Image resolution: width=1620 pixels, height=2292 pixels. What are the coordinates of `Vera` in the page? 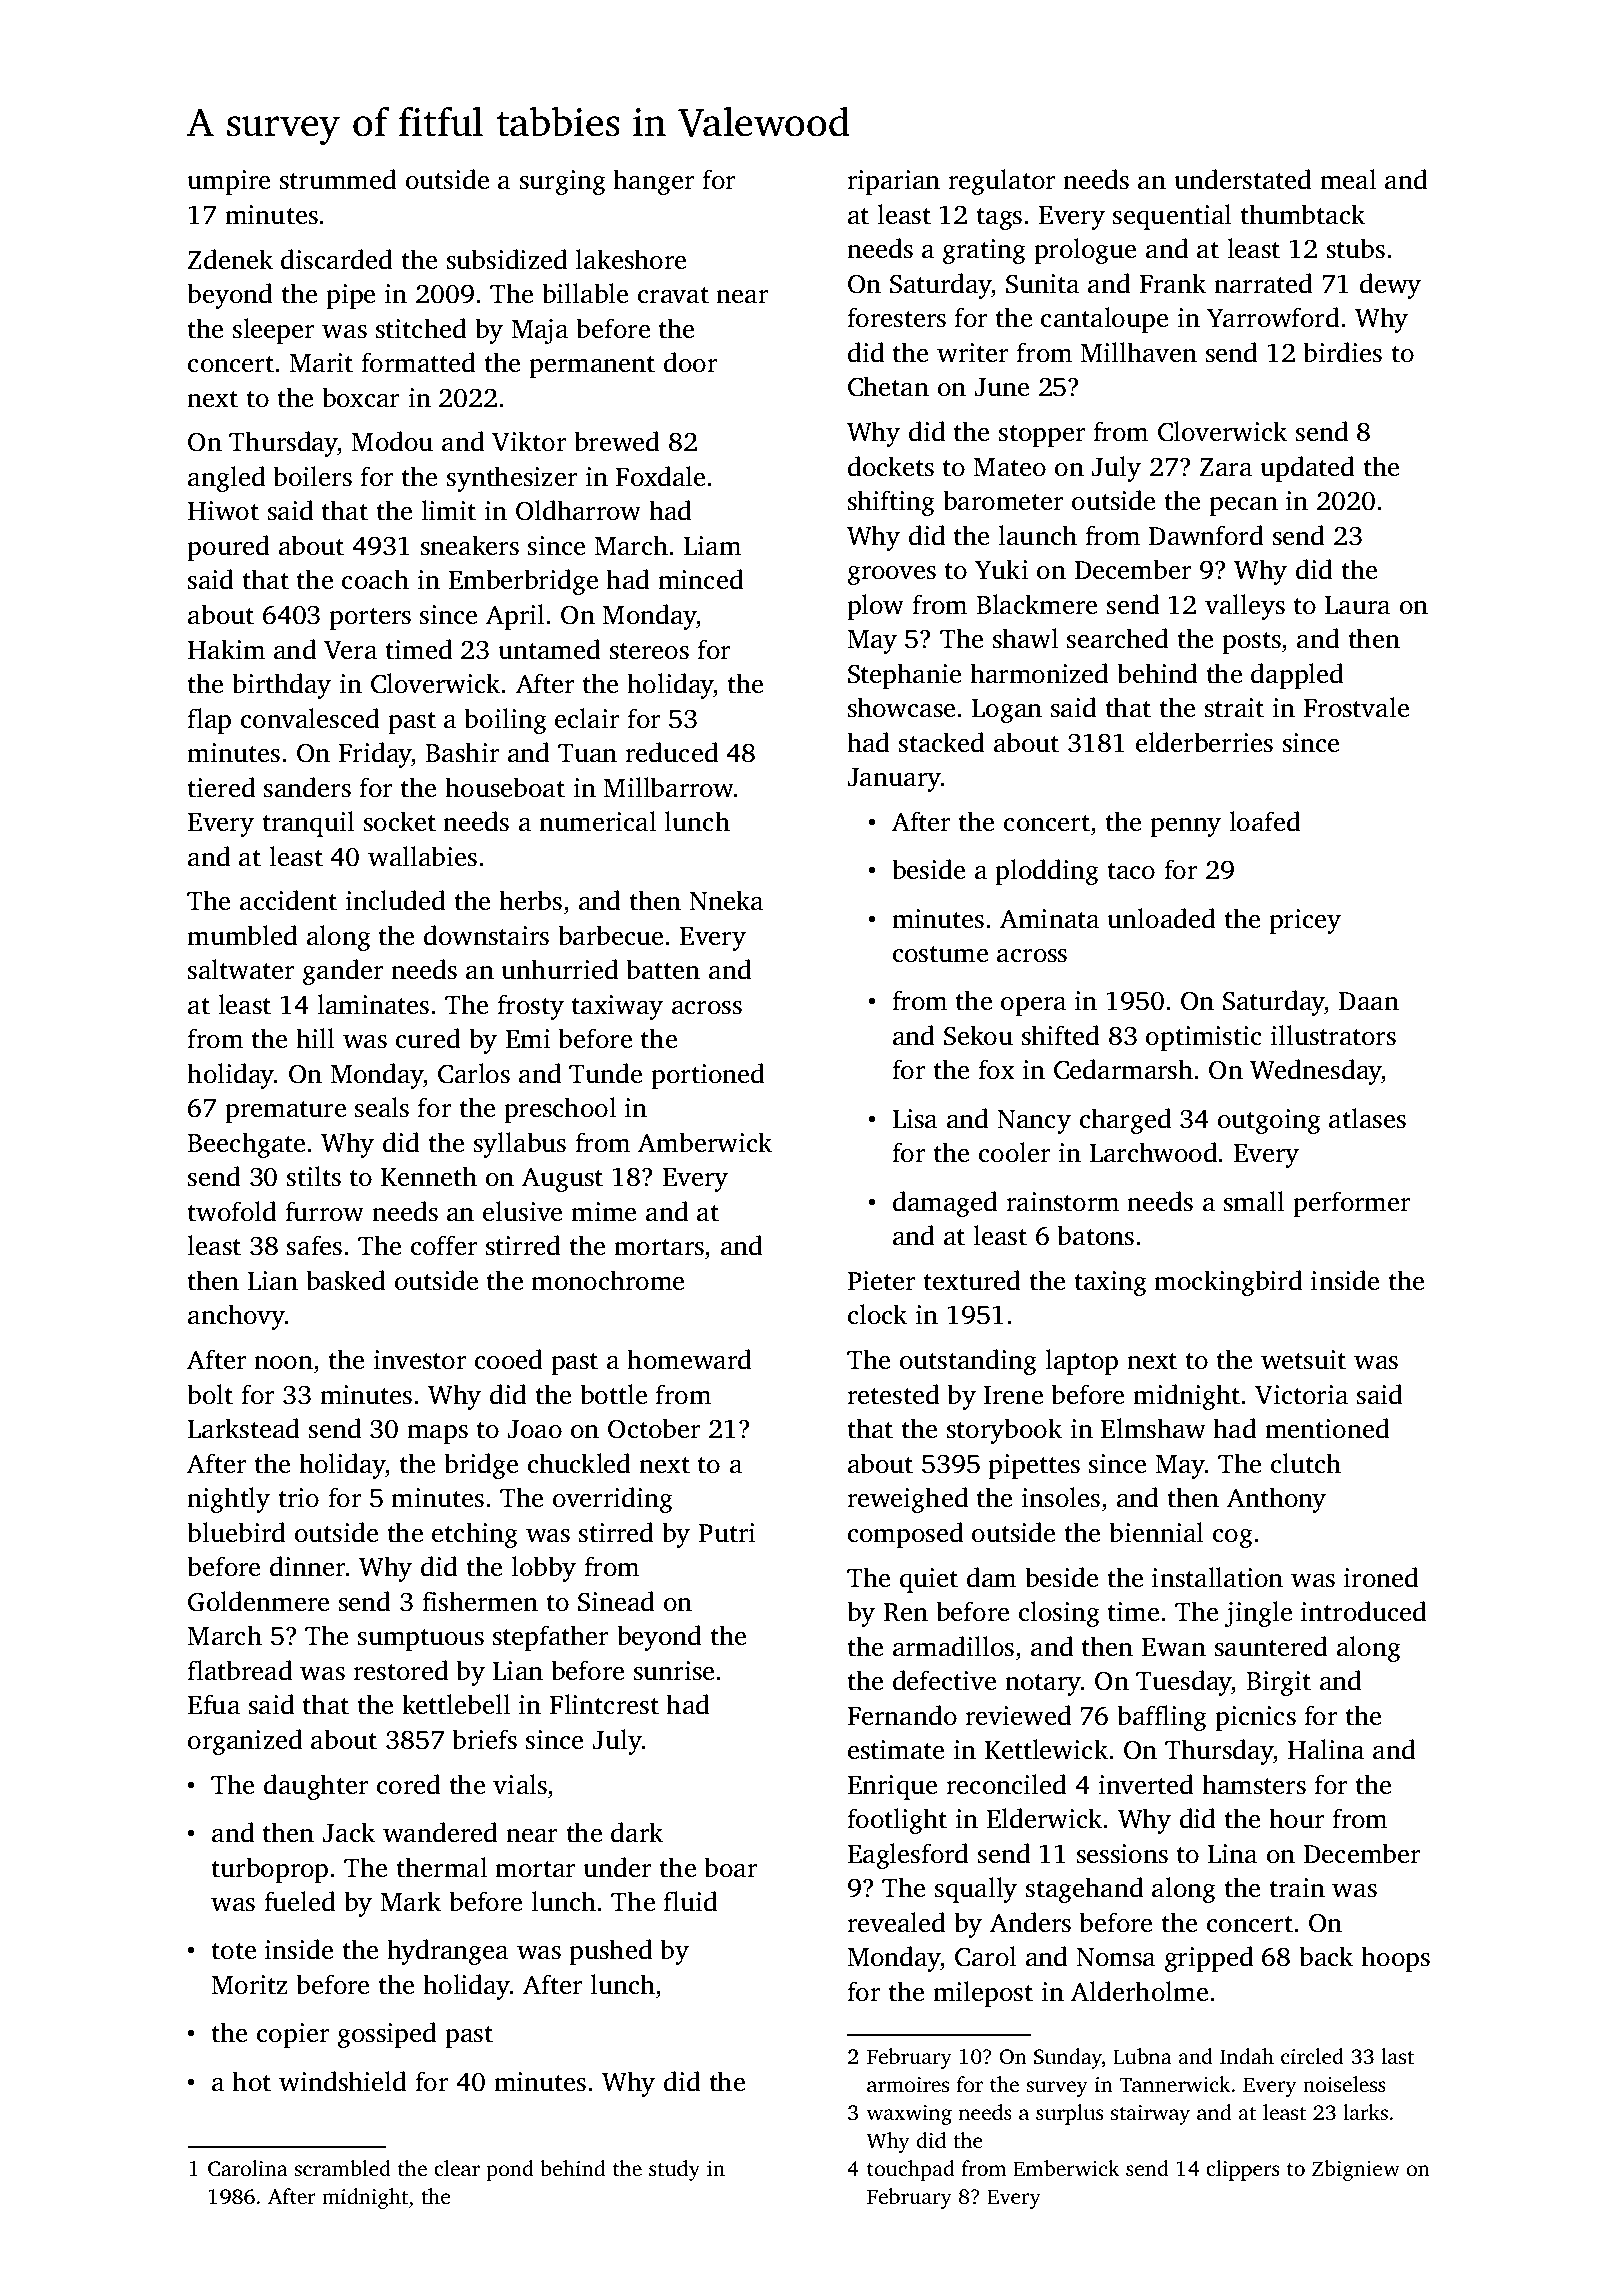 It's located at (350, 650).
